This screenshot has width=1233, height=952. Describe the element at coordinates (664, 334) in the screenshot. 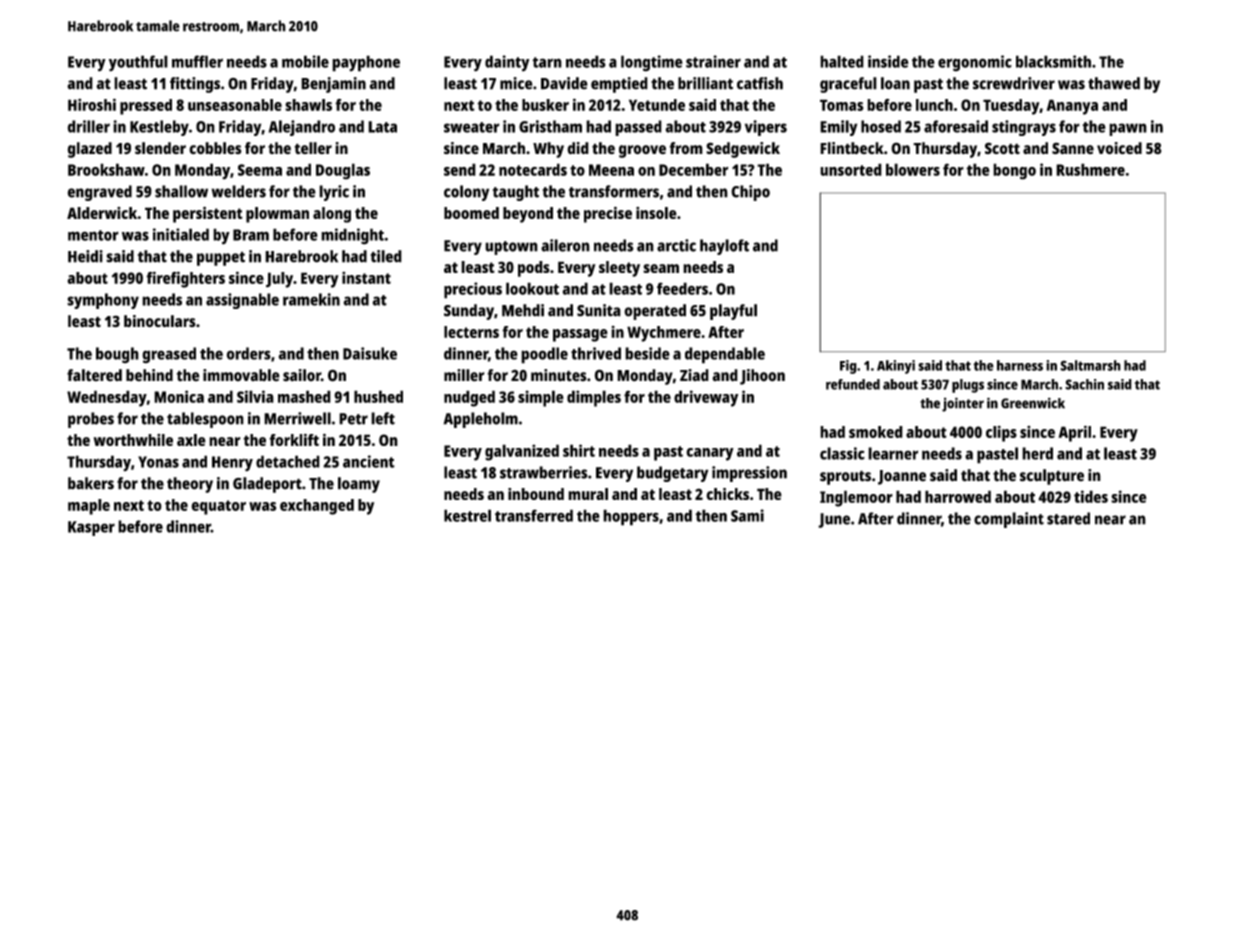

I see `Wychmere` at that location.
